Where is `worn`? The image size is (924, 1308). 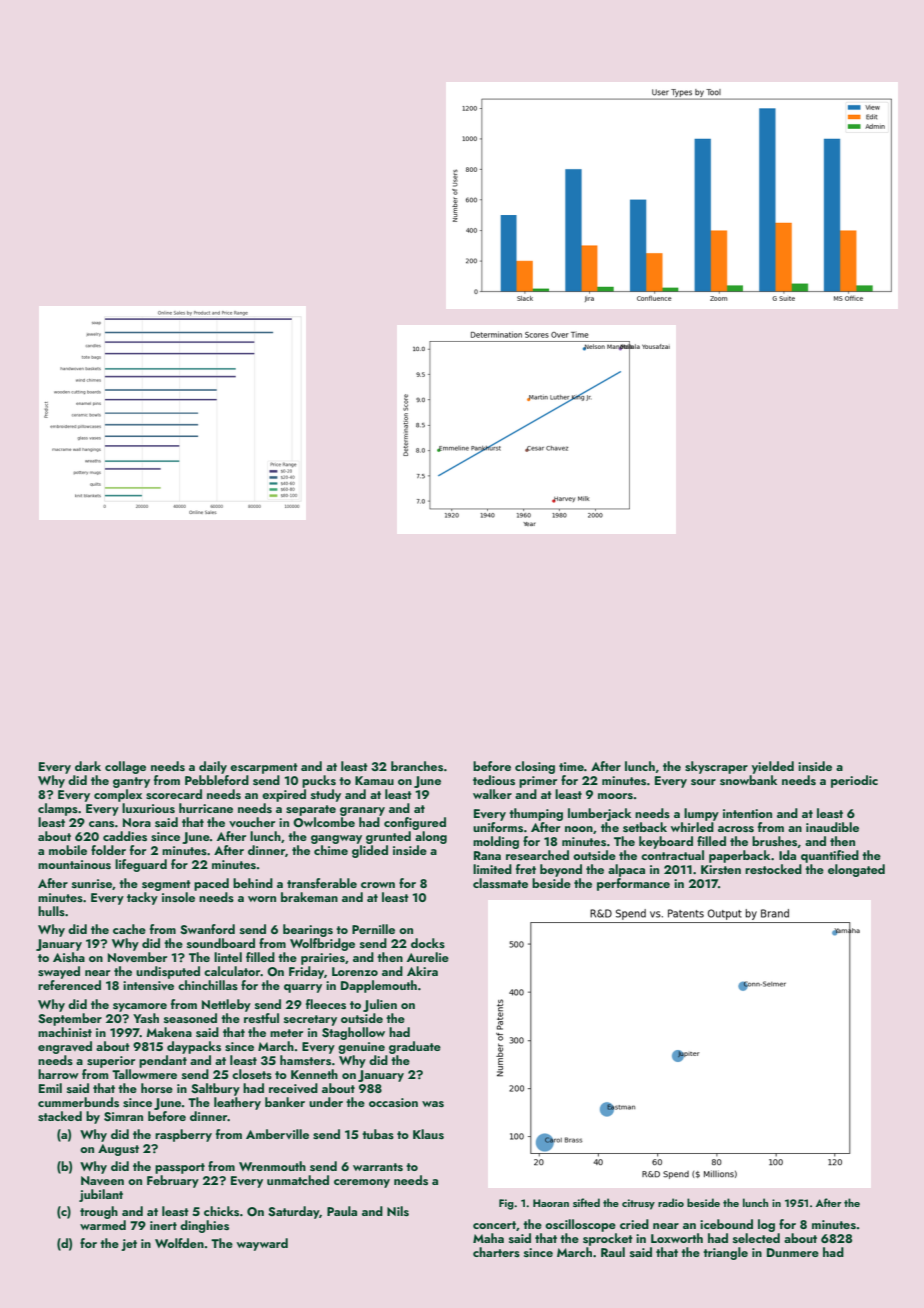
worn is located at coordinates (262, 899).
